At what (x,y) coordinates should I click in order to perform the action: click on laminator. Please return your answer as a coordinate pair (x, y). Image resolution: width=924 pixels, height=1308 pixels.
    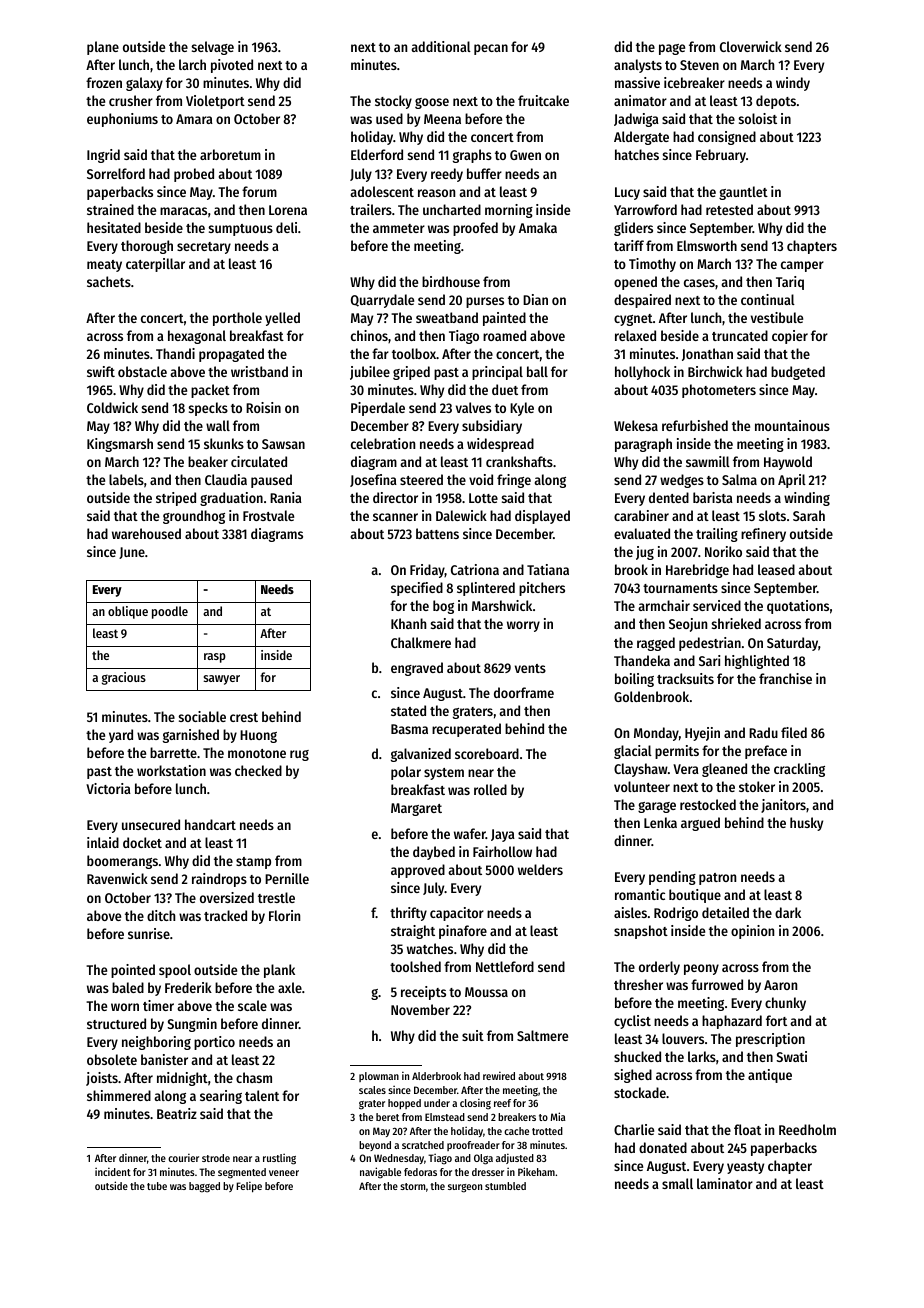
    Looking at the image, I should click on (725, 1183).
